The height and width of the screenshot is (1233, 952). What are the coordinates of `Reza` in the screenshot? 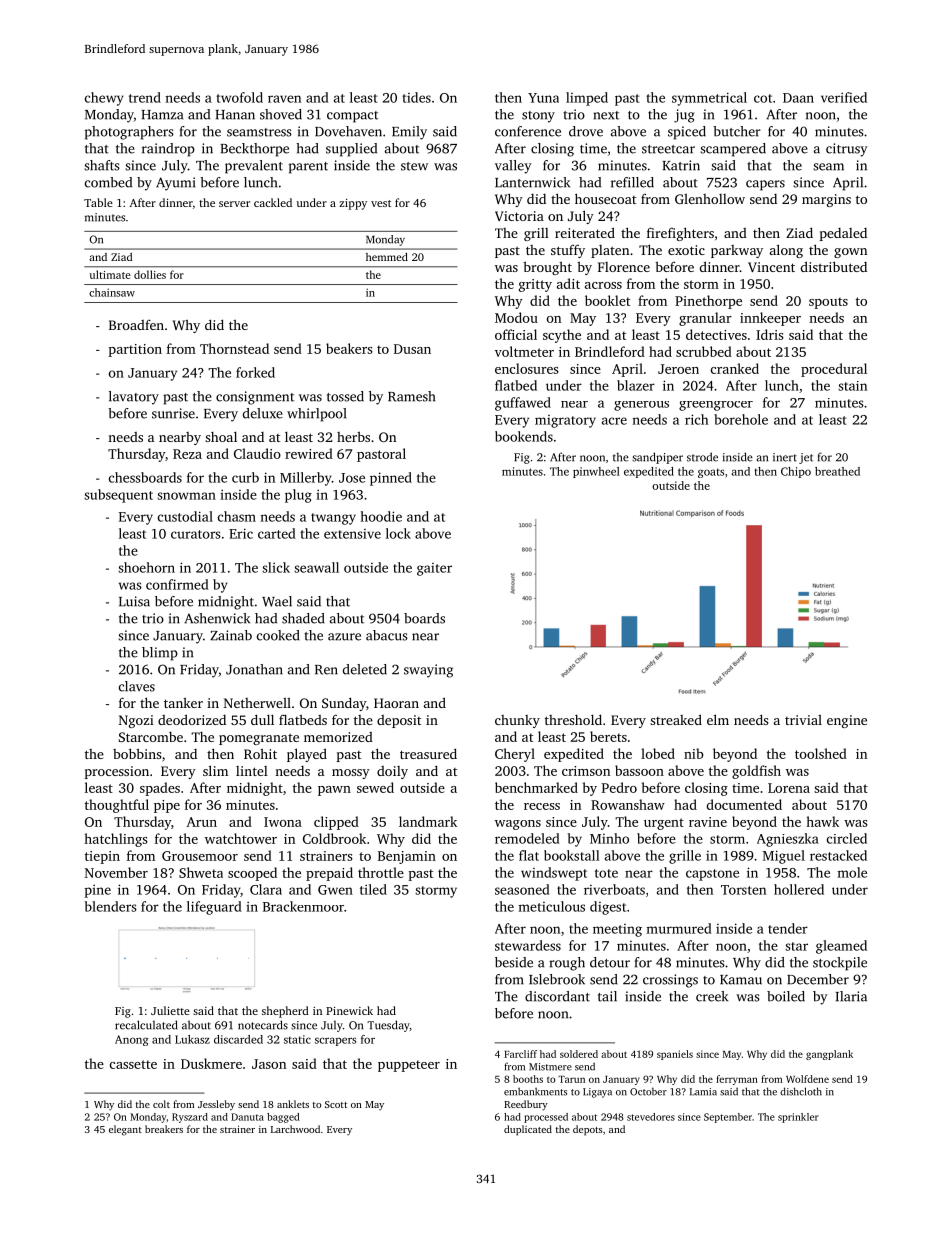 It's located at (187, 454).
